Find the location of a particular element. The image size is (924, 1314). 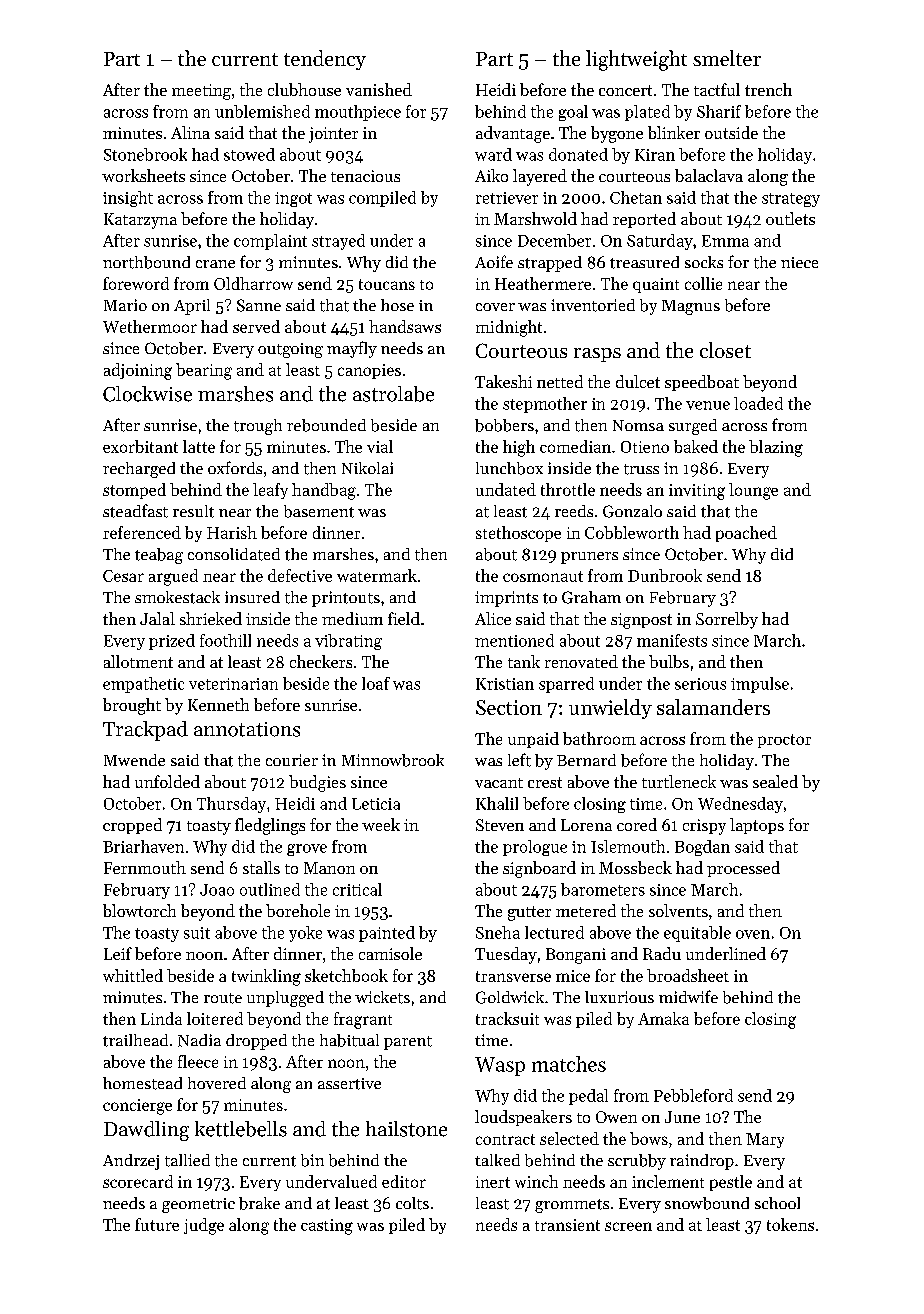

Sorrelby is located at coordinates (727, 620).
